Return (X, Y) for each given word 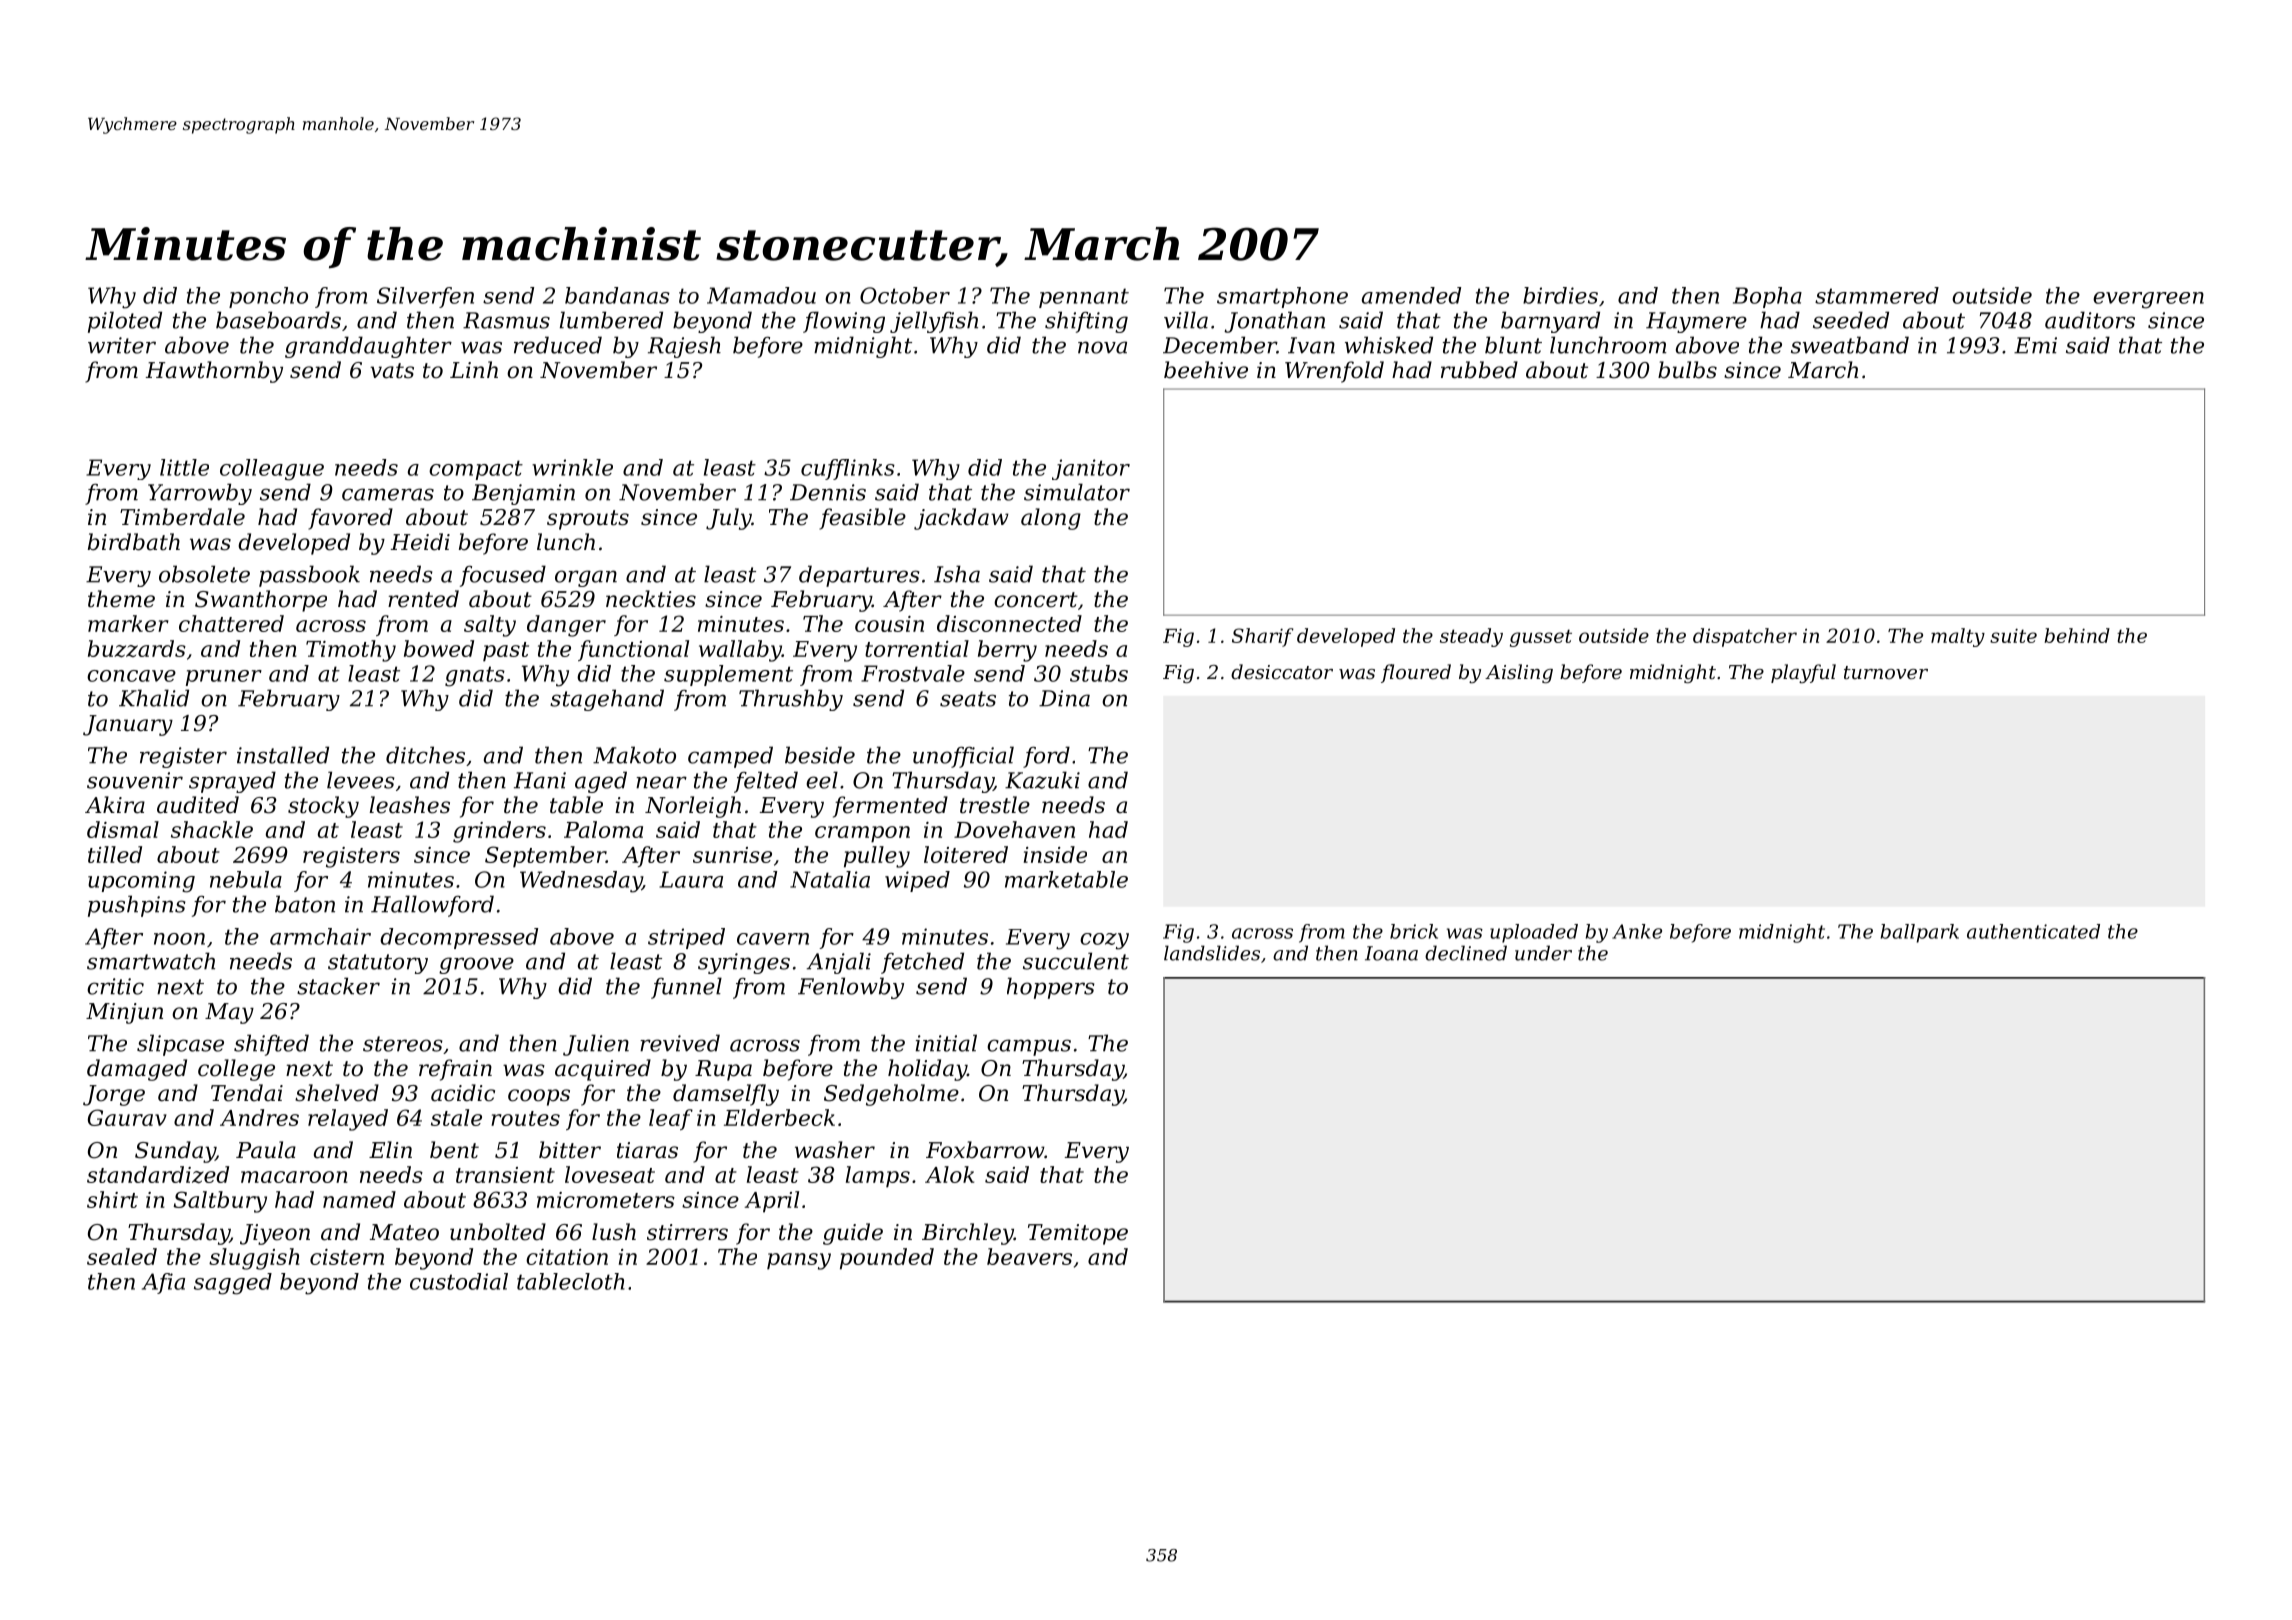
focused (503, 576)
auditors (2090, 320)
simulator (1077, 492)
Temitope (1078, 1234)
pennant (1084, 298)
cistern (347, 1257)
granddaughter (368, 347)
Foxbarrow (985, 1150)
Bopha (1767, 297)
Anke (1637, 931)
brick (1414, 931)
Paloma (603, 829)
